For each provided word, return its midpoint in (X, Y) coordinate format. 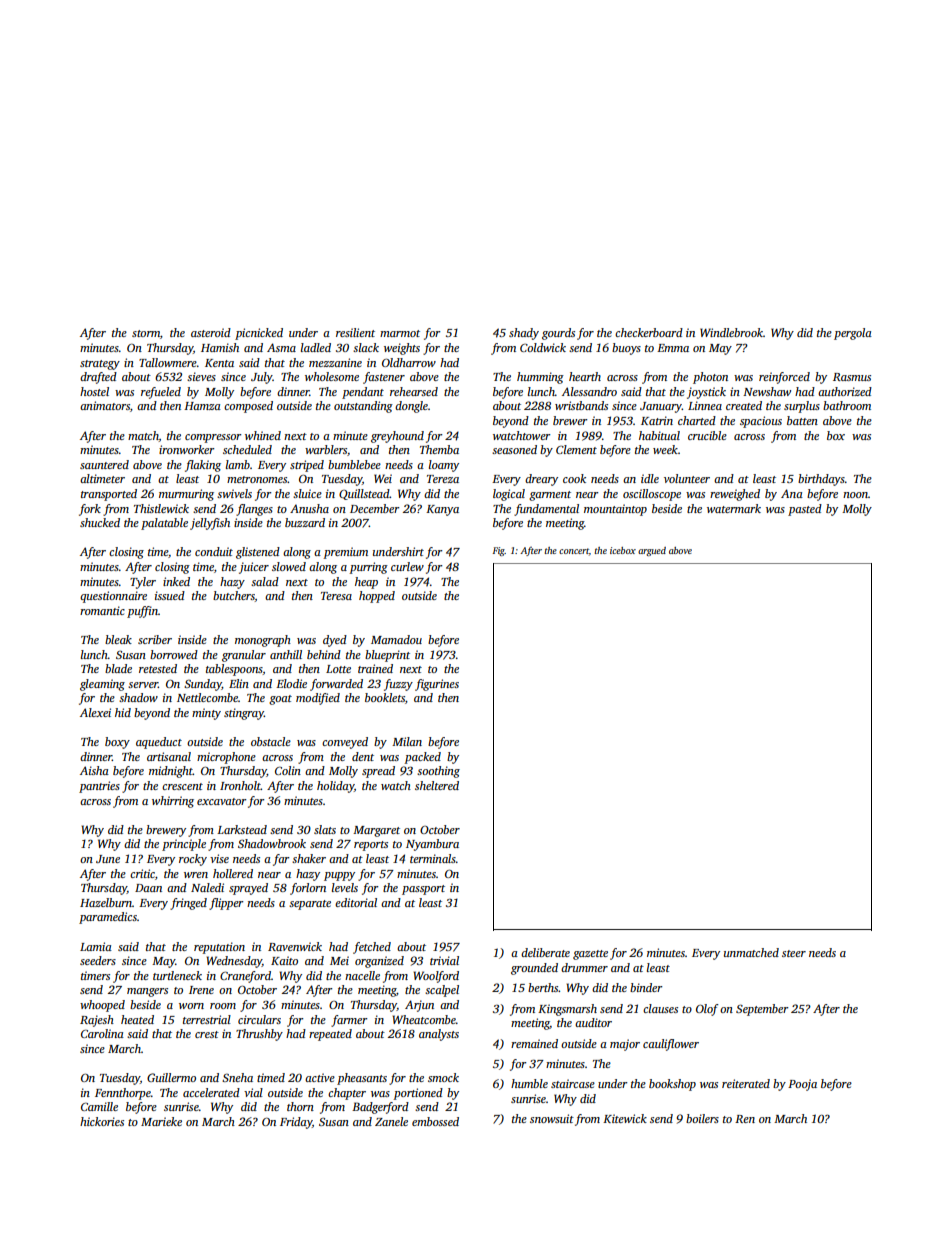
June (108, 859)
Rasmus (852, 377)
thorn (300, 1106)
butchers (234, 596)
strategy (100, 365)
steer (794, 953)
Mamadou (396, 639)
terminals (433, 858)
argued (652, 551)
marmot (400, 333)
